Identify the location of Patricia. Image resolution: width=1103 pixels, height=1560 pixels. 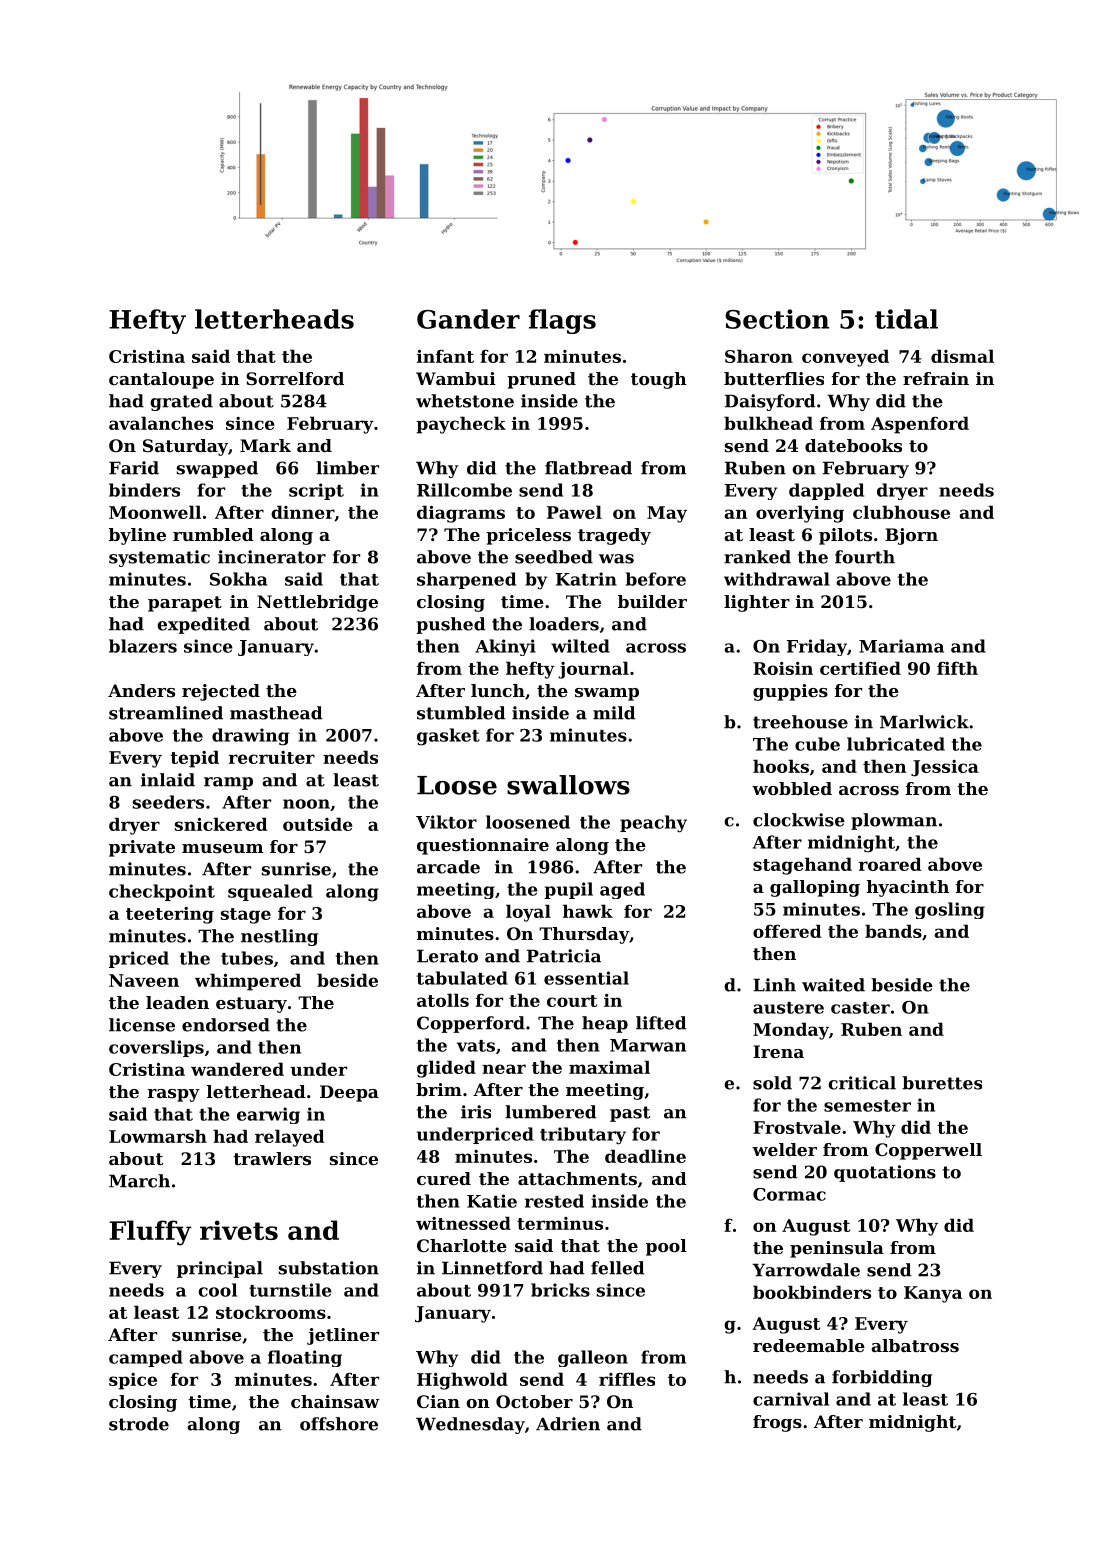
(564, 956).
